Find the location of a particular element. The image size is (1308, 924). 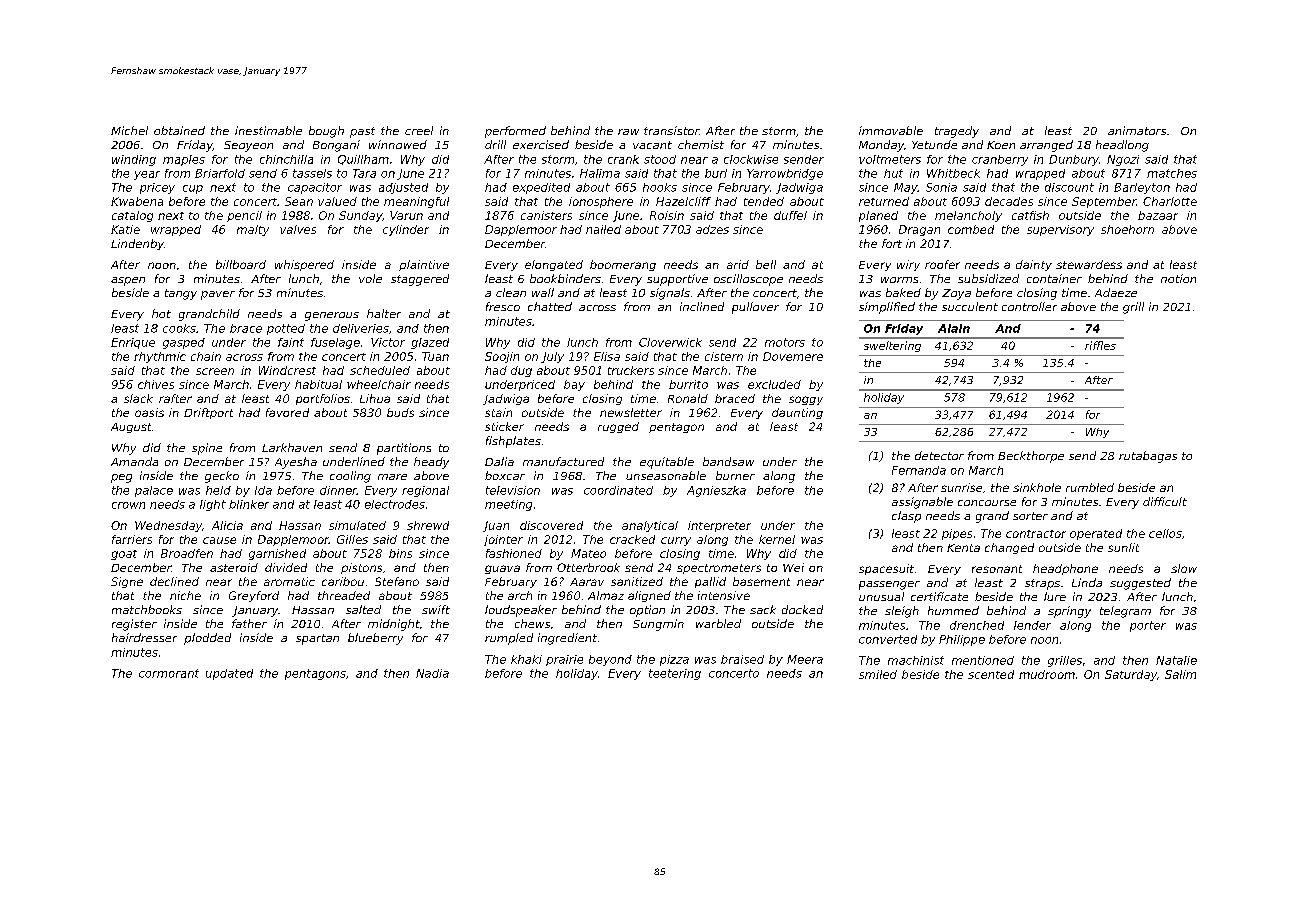

scented is located at coordinates (991, 674).
